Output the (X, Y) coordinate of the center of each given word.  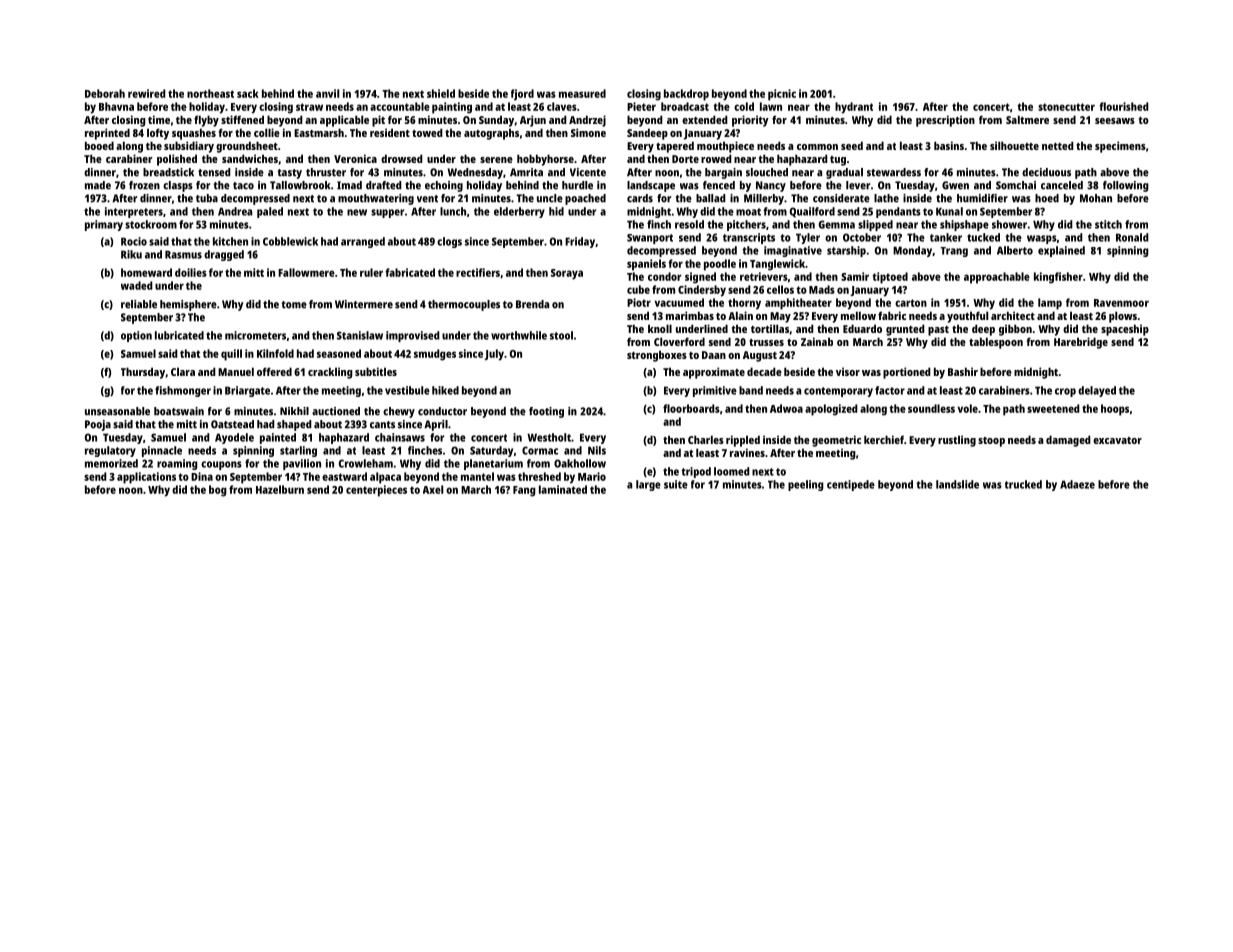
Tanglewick (777, 265)
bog (218, 491)
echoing (444, 186)
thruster (326, 172)
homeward (146, 272)
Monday (912, 251)
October (862, 237)
